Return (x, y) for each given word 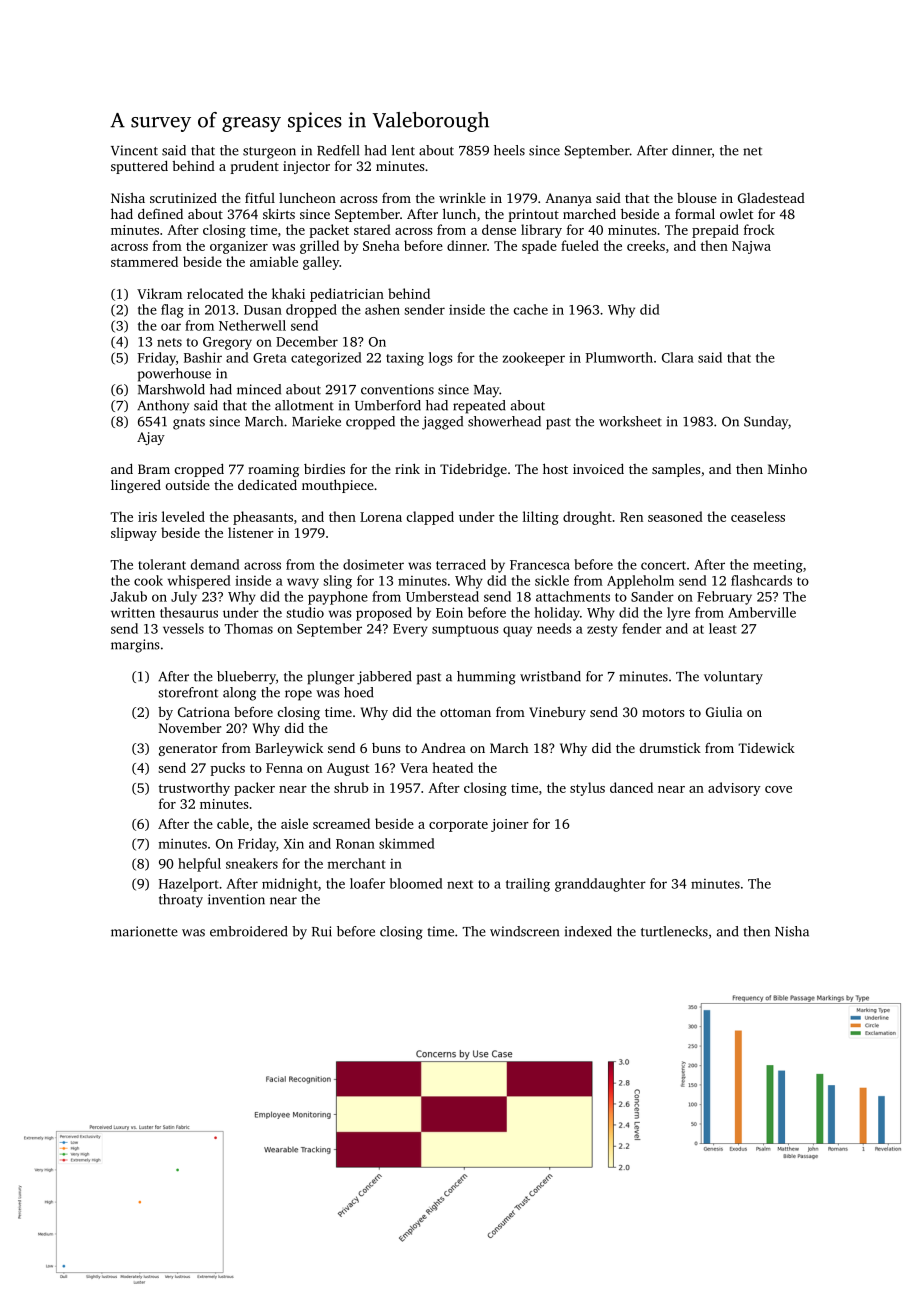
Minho (787, 469)
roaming (273, 470)
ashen (382, 309)
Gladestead (771, 198)
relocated (215, 293)
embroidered (249, 931)
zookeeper (534, 359)
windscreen (524, 931)
